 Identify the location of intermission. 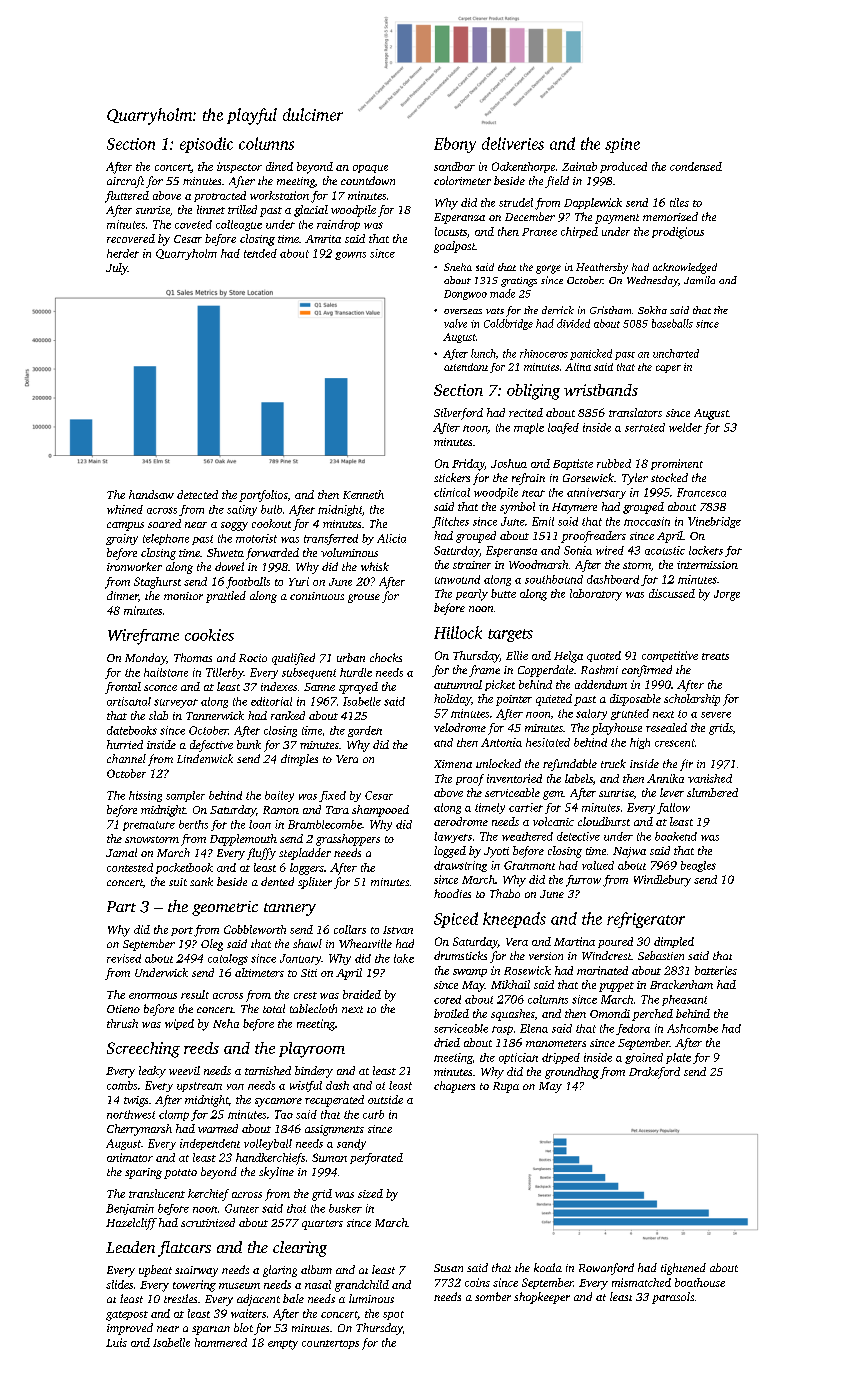
(707, 565).
